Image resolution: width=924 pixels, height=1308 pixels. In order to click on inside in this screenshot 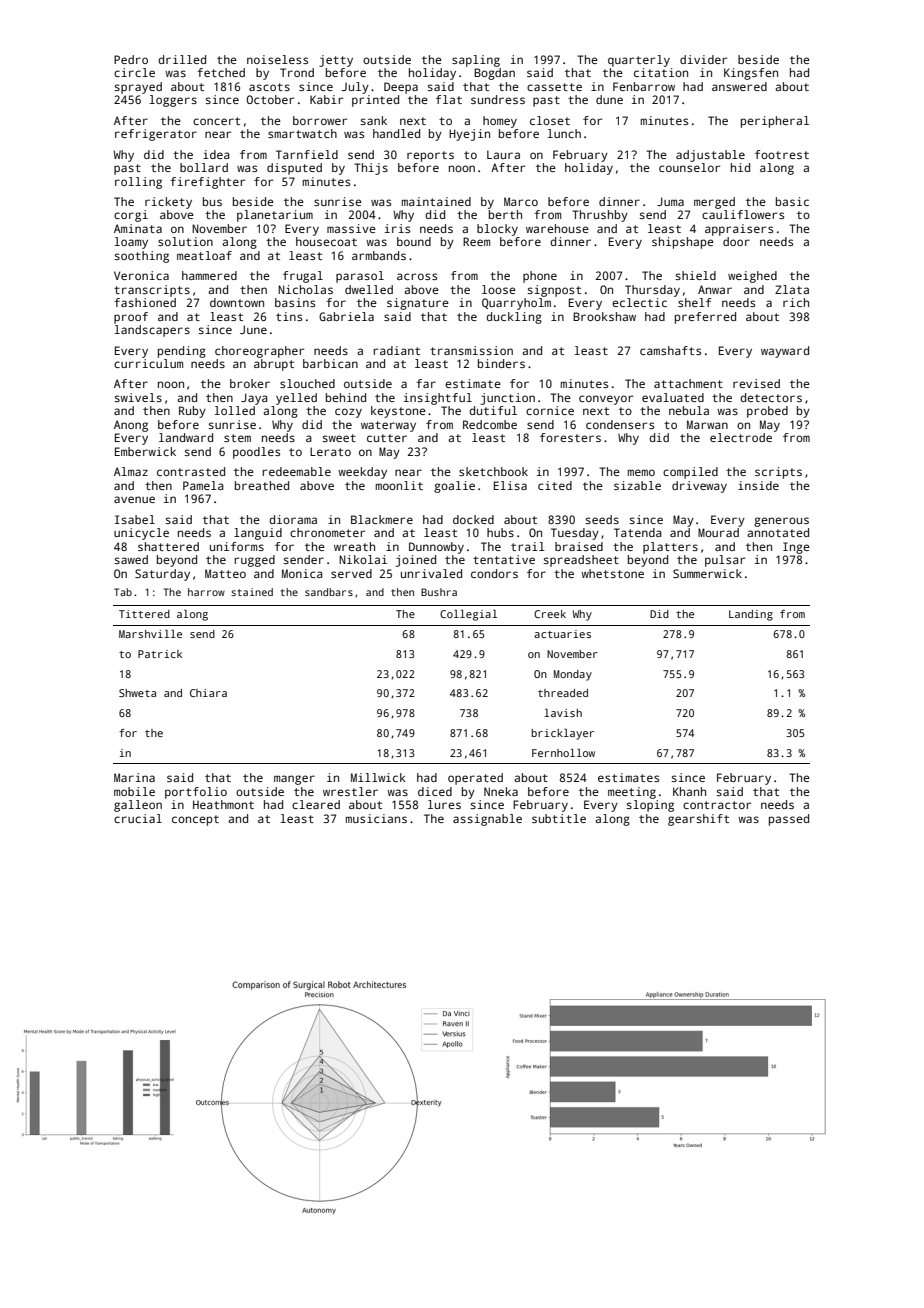, I will do `click(758, 485)`.
